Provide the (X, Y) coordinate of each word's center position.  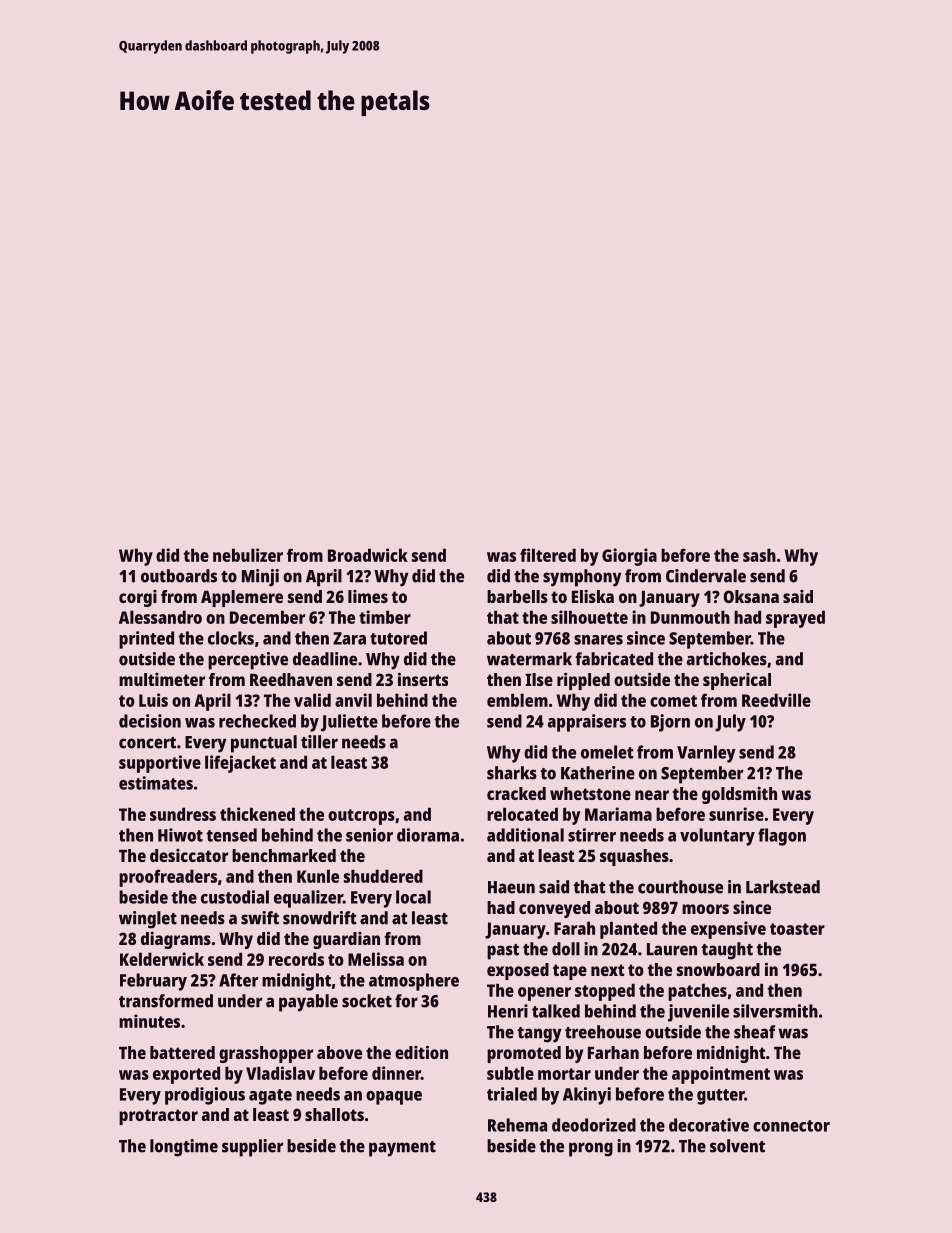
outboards (179, 576)
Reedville (776, 700)
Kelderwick (162, 959)
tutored (398, 638)
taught (727, 951)
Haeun (511, 887)
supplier (252, 1148)
